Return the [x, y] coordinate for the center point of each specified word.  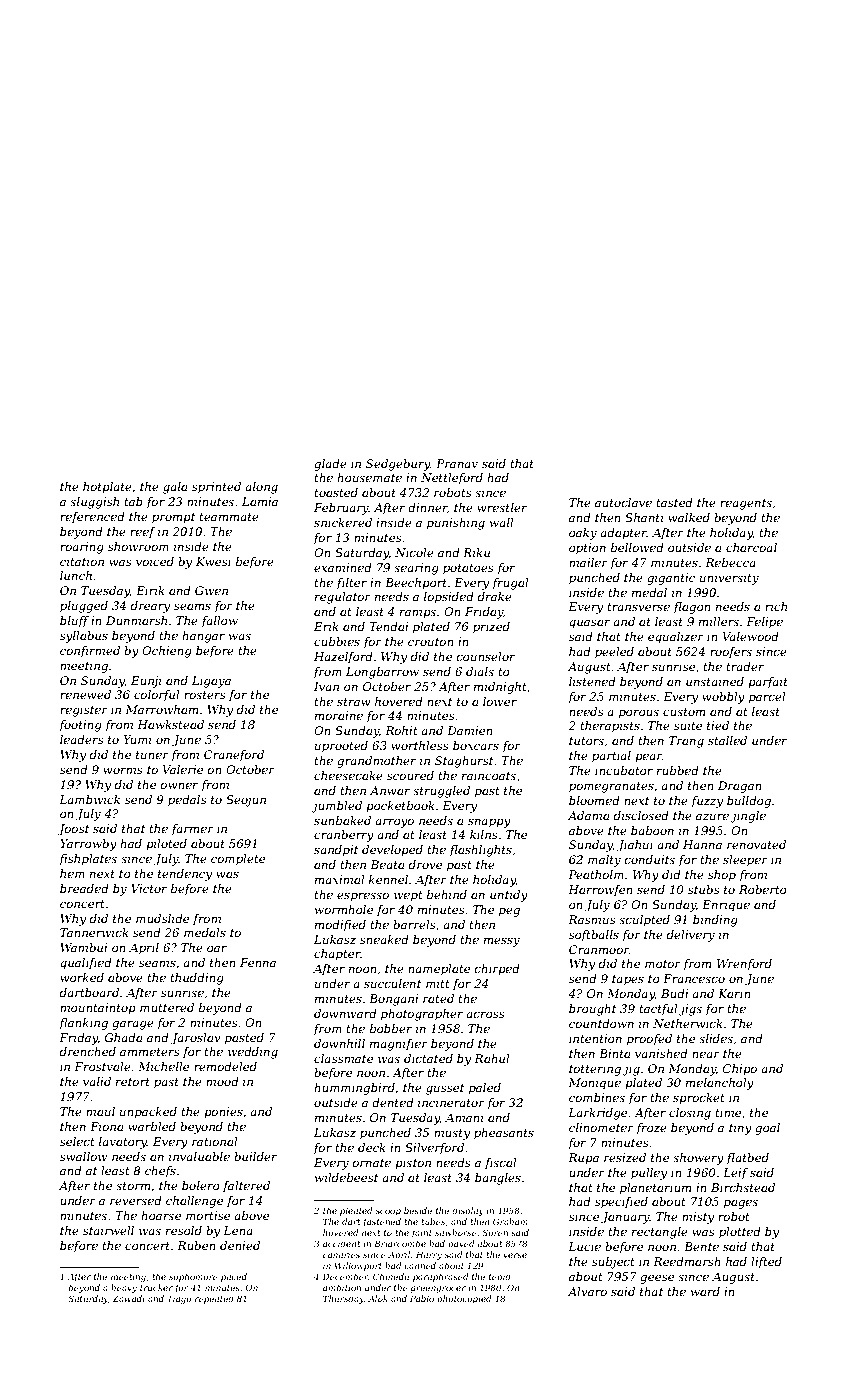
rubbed [678, 770]
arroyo [394, 823]
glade [330, 465]
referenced [92, 518]
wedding [253, 1053]
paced [234, 1277]
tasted [674, 502]
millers [719, 621]
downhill [339, 1043]
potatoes [468, 569]
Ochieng [167, 652]
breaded [84, 888]
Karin [734, 993]
